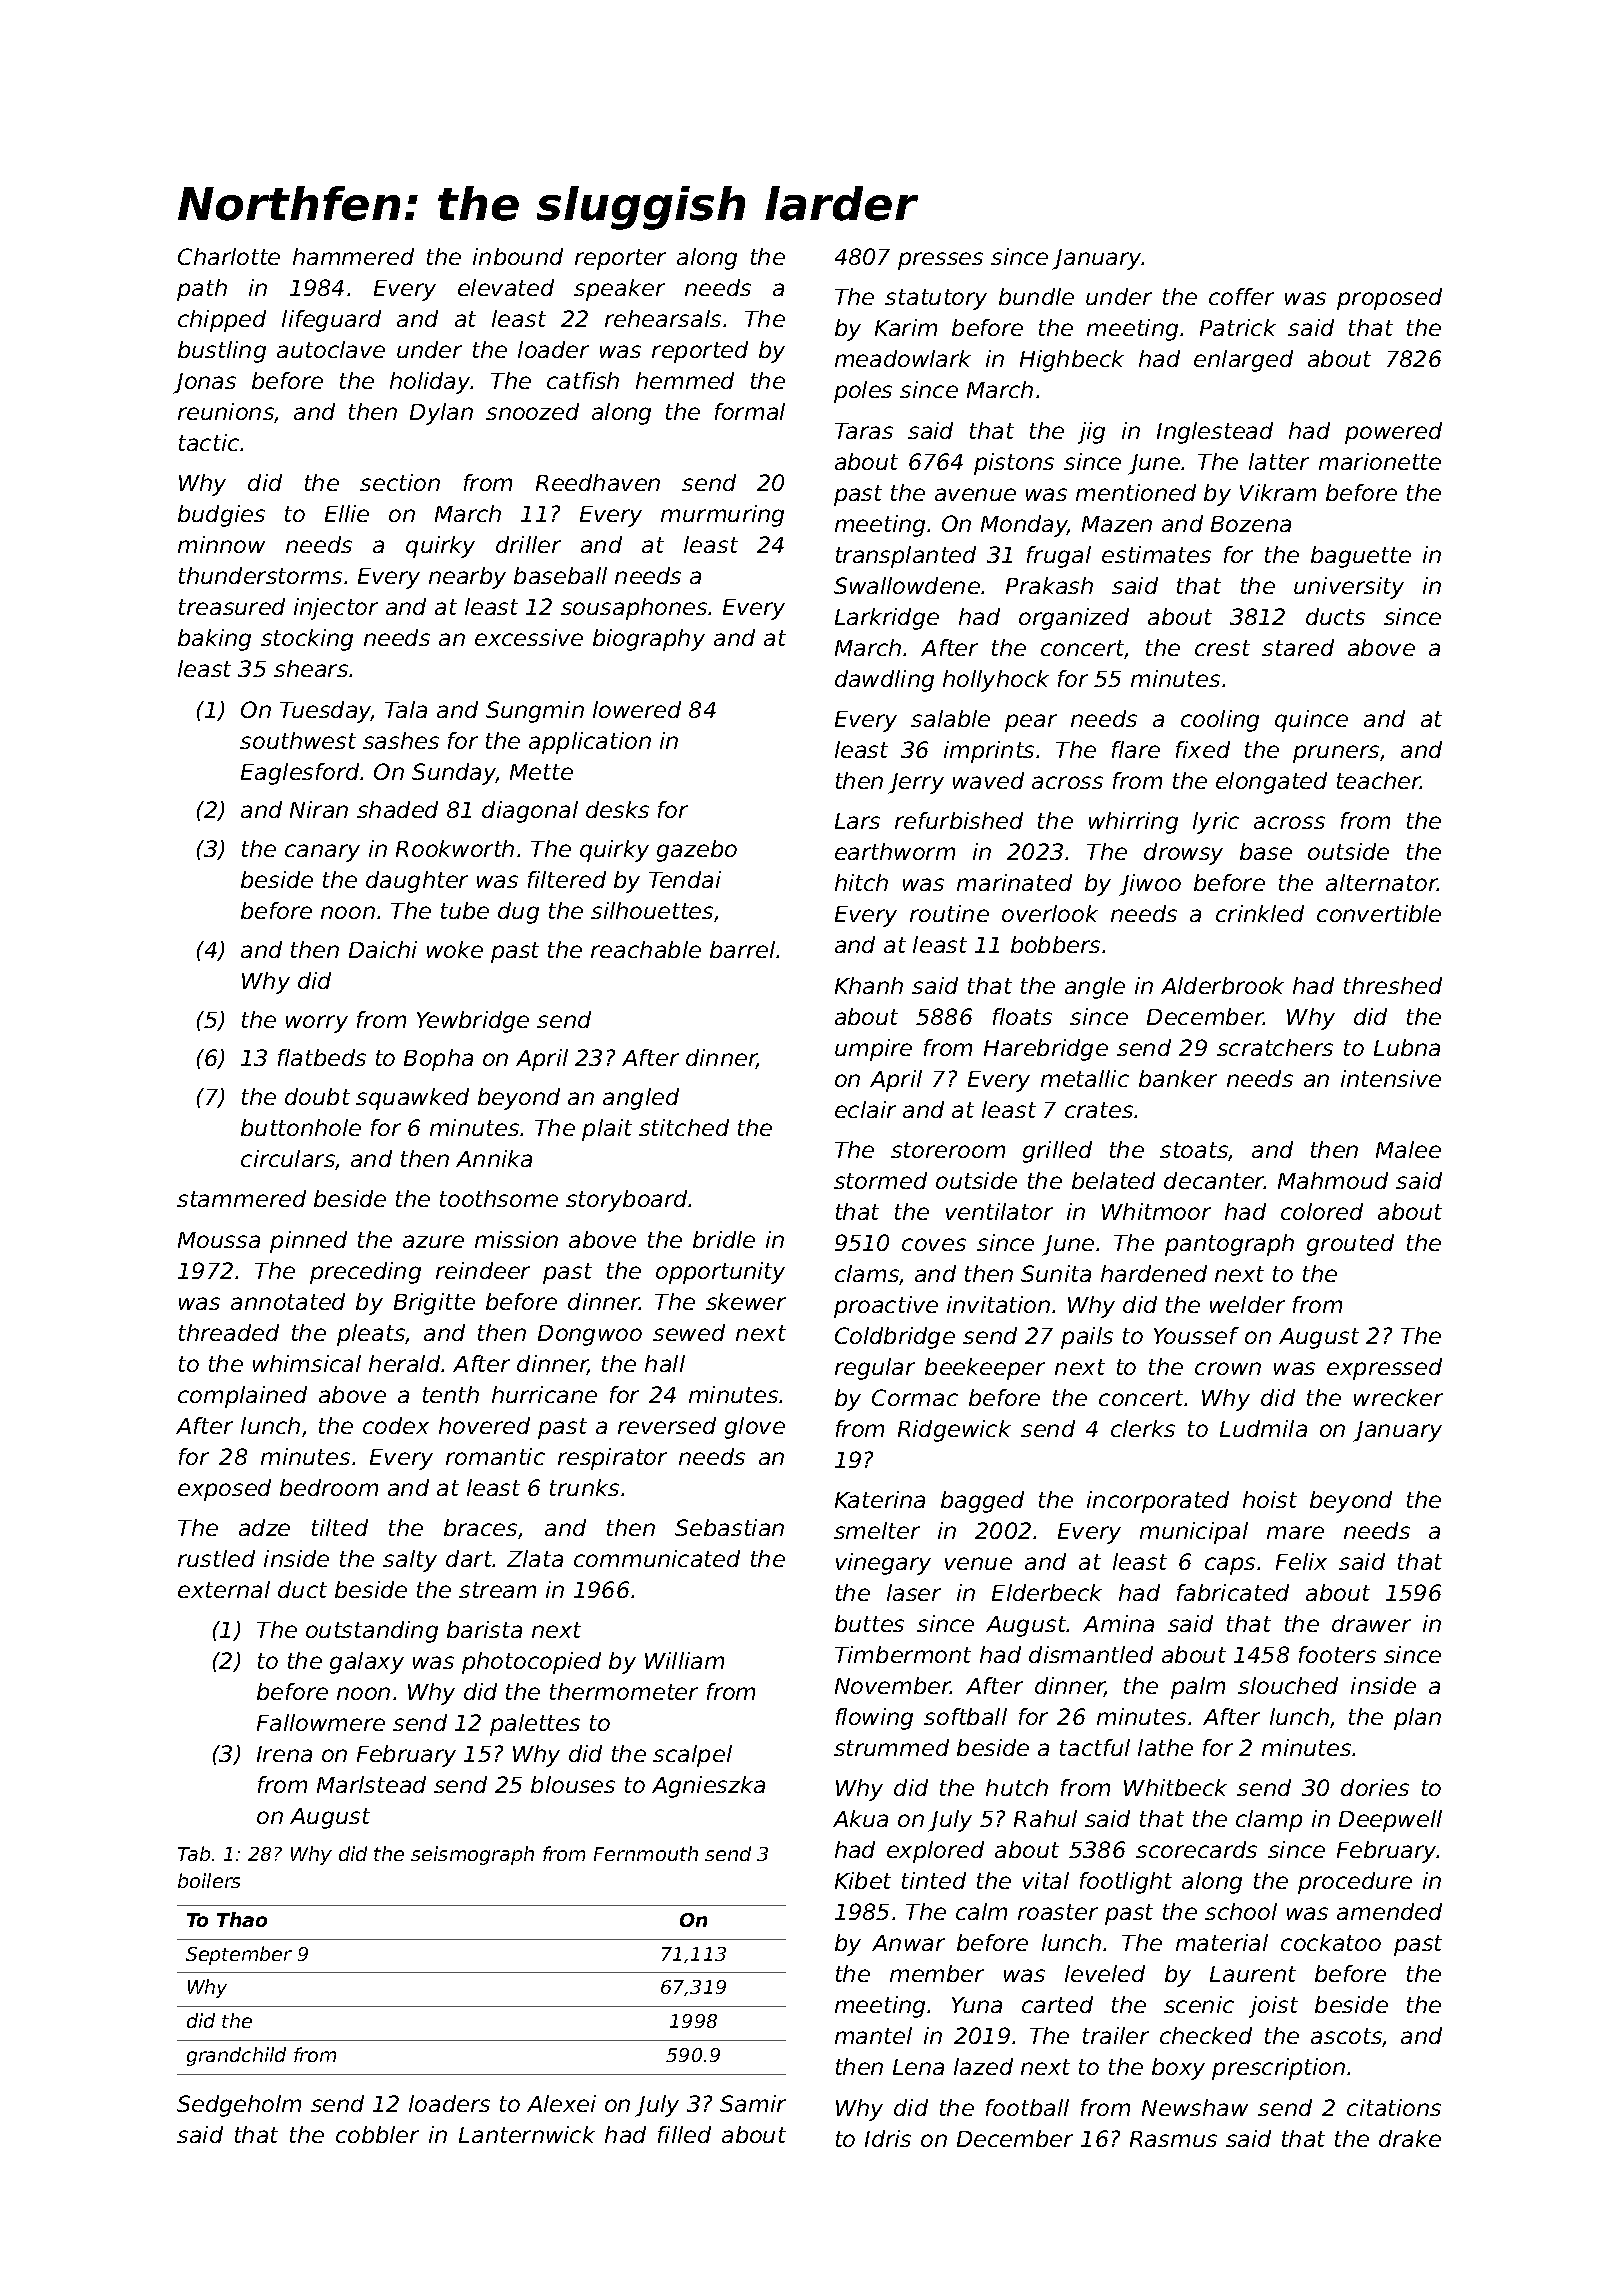  What do you see at coordinates (1027, 2107) in the page?
I see `football` at bounding box center [1027, 2107].
